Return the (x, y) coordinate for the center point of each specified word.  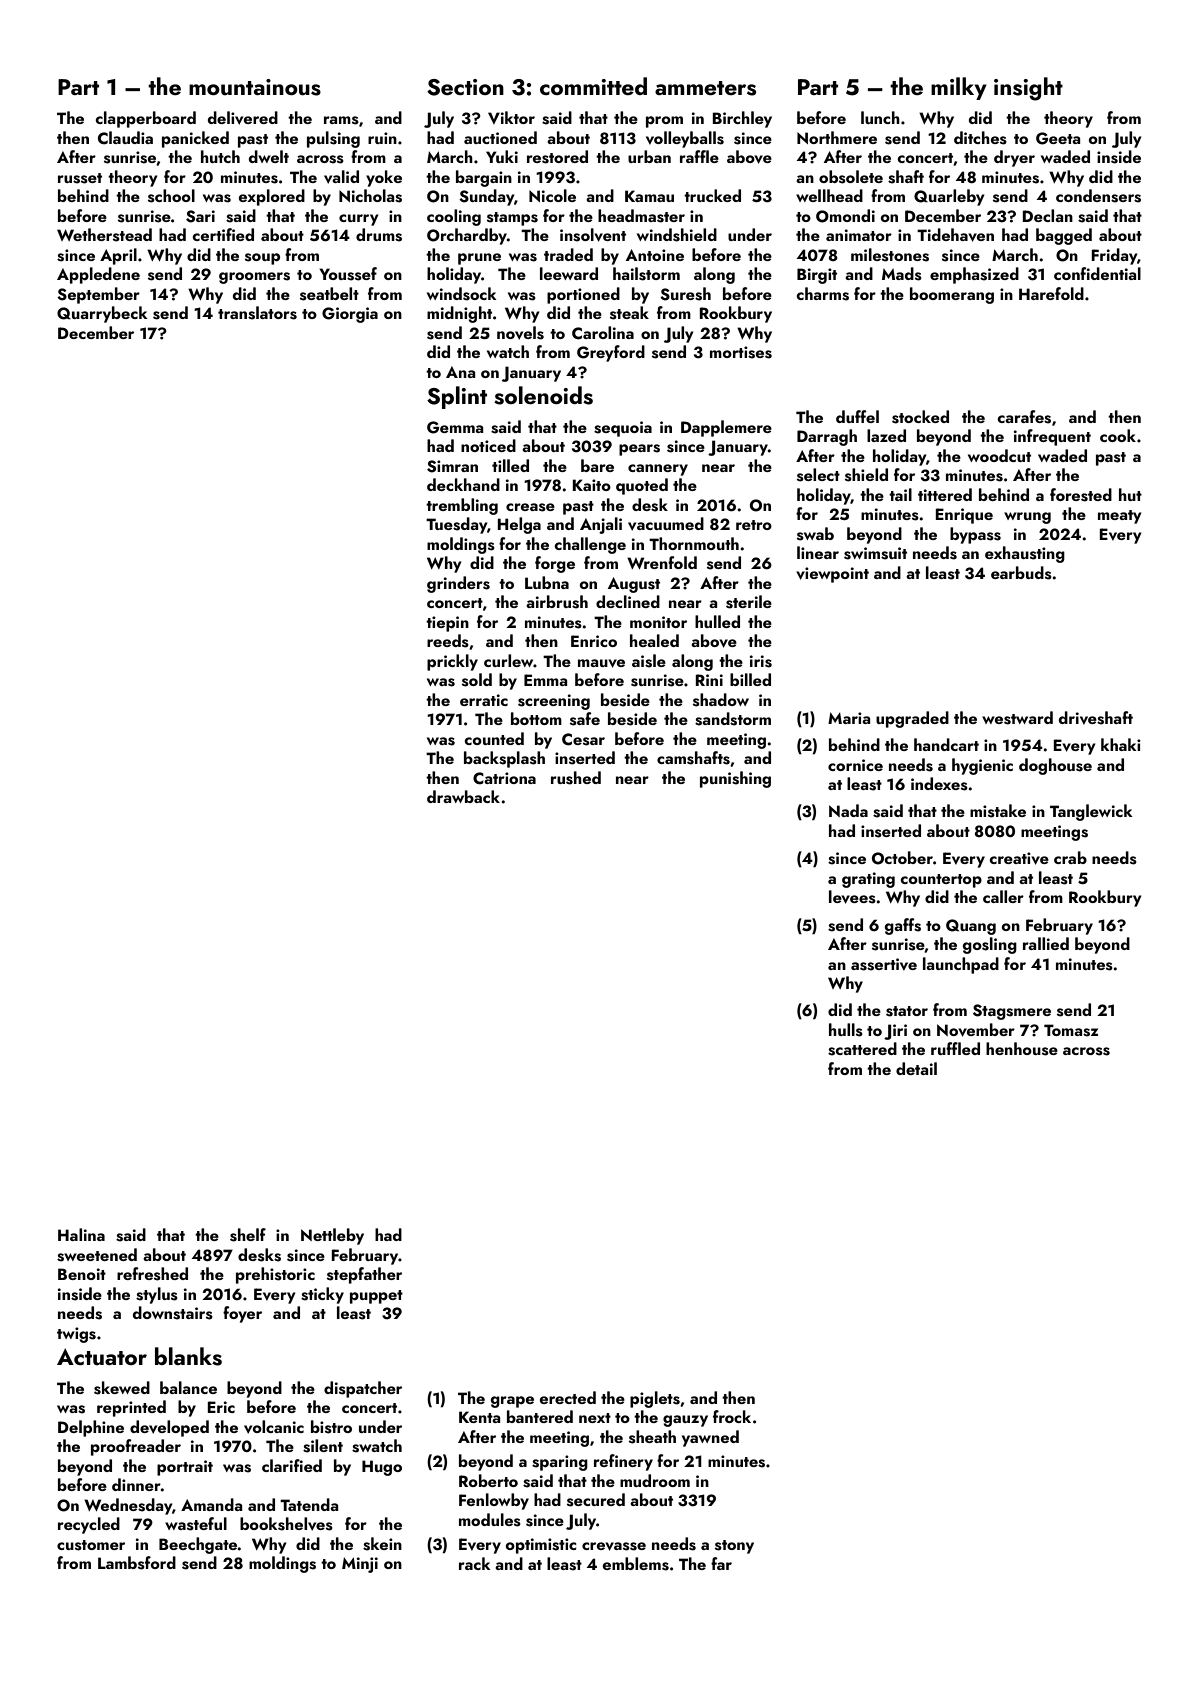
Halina (81, 1234)
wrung (1027, 518)
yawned (710, 1438)
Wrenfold (662, 562)
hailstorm (646, 274)
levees (852, 897)
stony (734, 1547)
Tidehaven (955, 235)
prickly (452, 662)
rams (341, 120)
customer (91, 1545)
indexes (939, 784)
